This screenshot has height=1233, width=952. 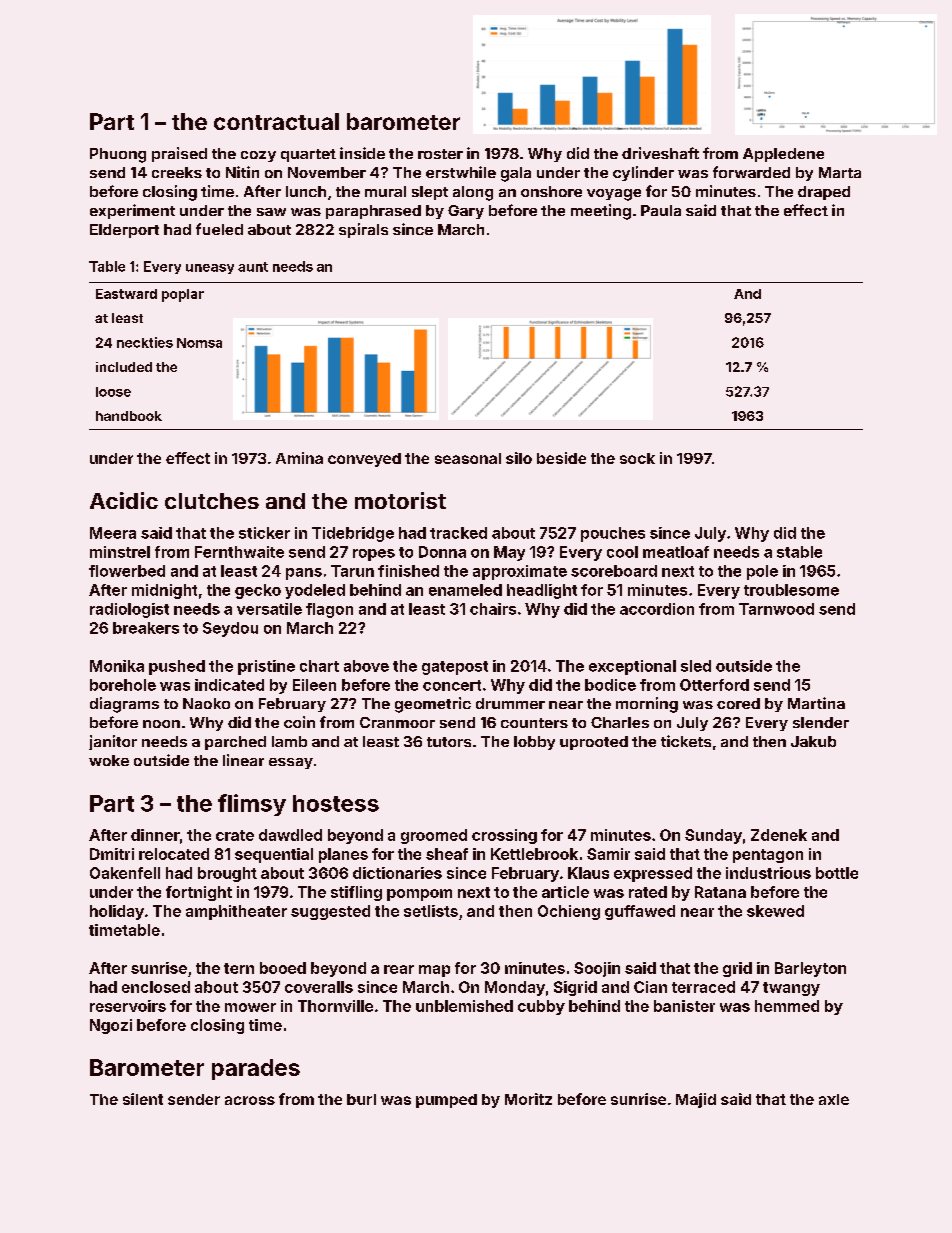 What do you see at coordinates (117, 666) in the screenshot?
I see `Monika` at bounding box center [117, 666].
